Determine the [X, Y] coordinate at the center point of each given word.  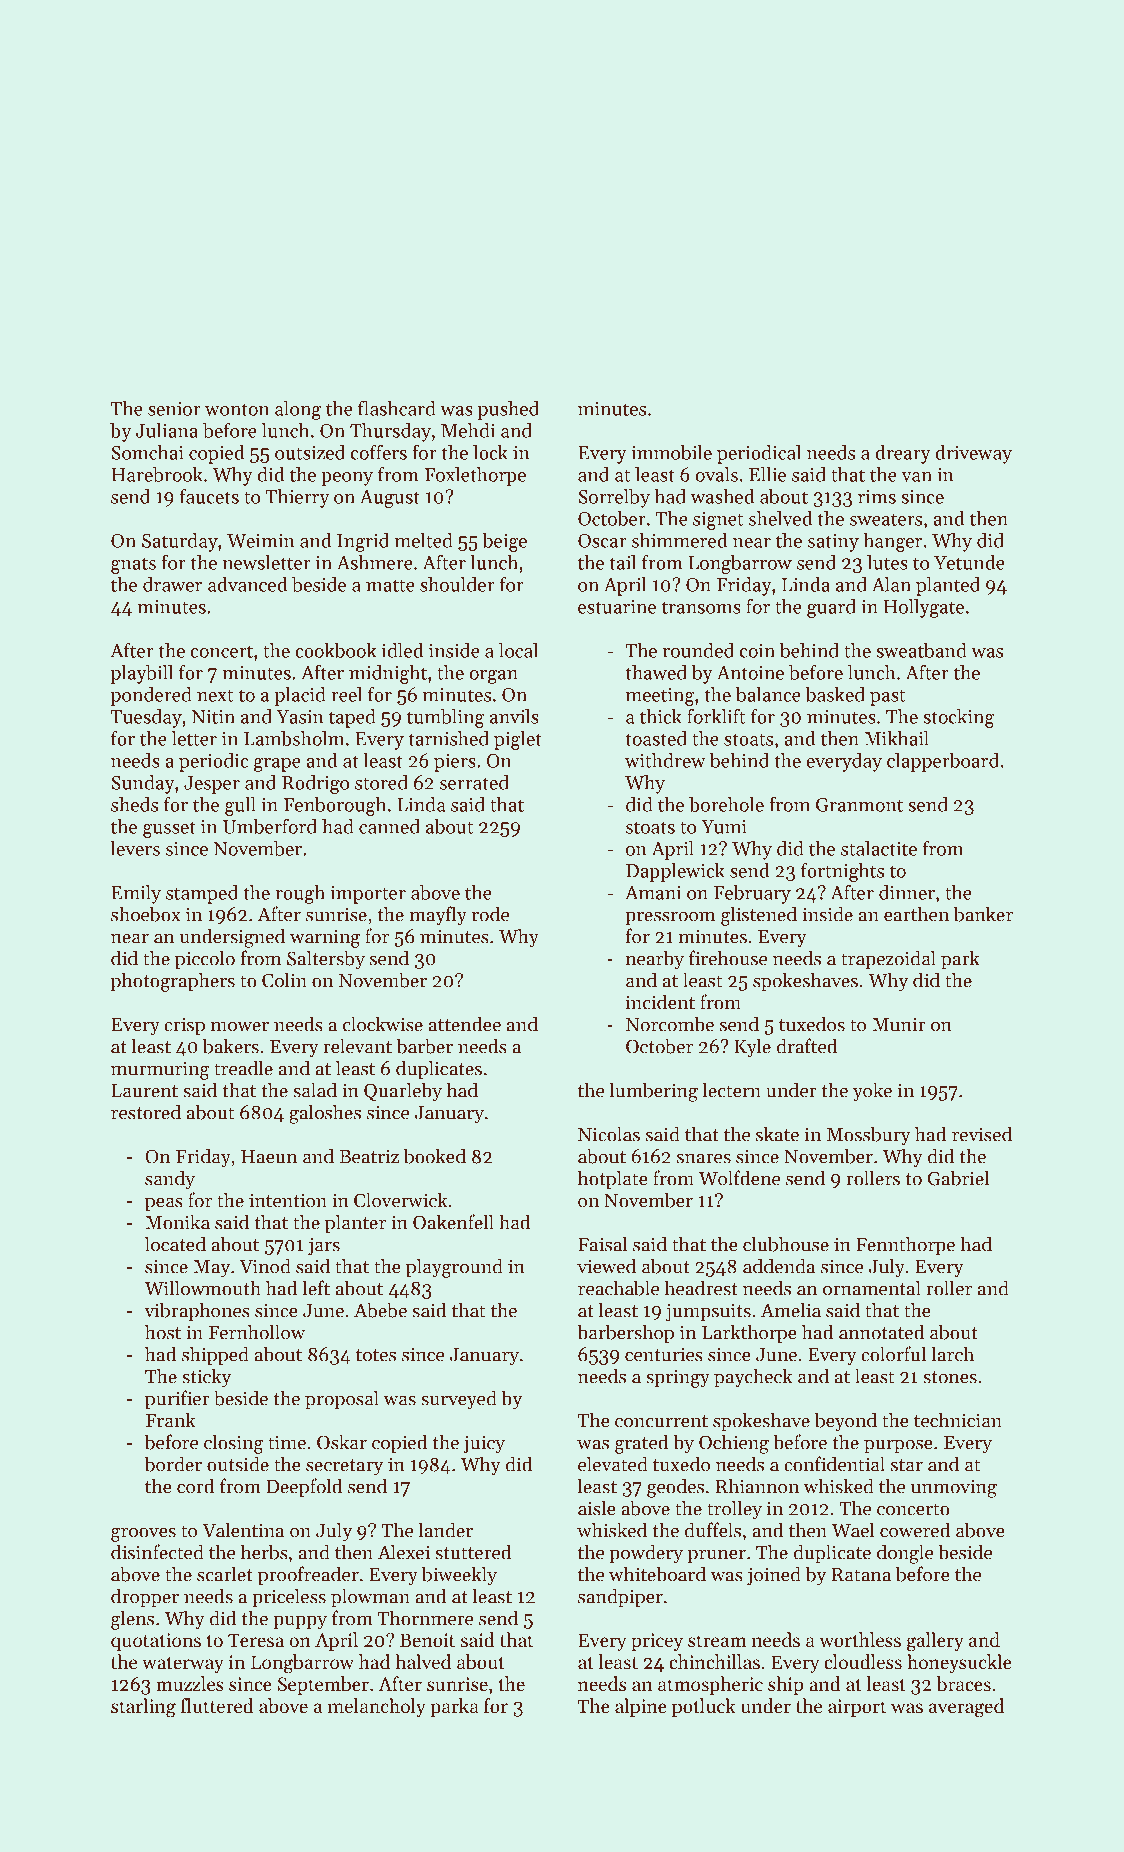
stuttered [473, 1552]
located [175, 1244]
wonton [237, 409]
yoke [872, 1092]
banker [983, 914]
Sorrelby [614, 498]
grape [277, 765]
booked [435, 1156]
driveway [973, 454]
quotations [156, 1642]
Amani [653, 893]
